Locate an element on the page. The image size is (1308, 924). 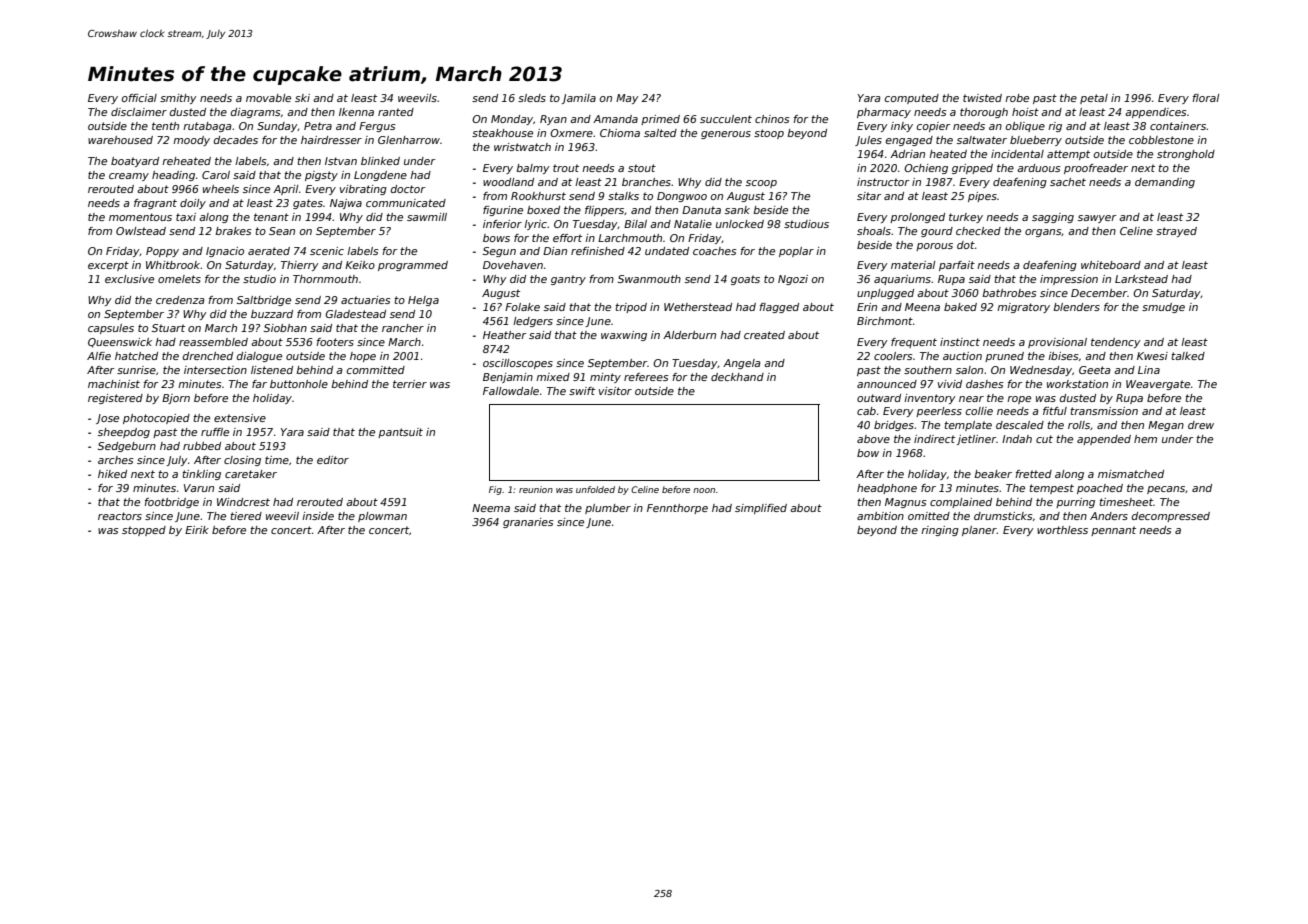
Owlstead is located at coordinates (141, 231).
